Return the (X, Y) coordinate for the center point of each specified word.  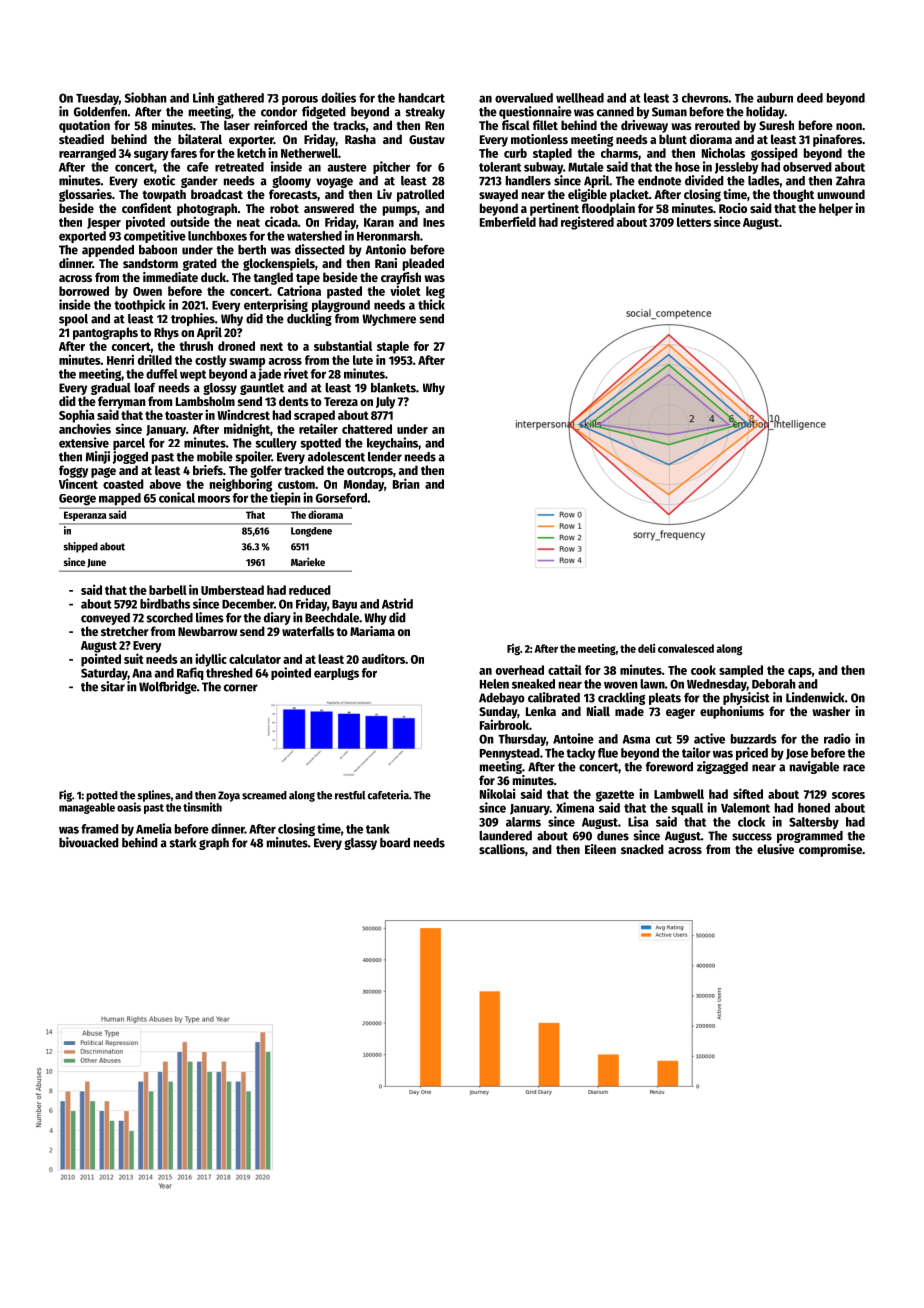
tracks (349, 125)
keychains (392, 443)
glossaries (85, 195)
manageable (87, 808)
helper (836, 209)
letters (694, 222)
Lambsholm (205, 401)
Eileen (600, 849)
